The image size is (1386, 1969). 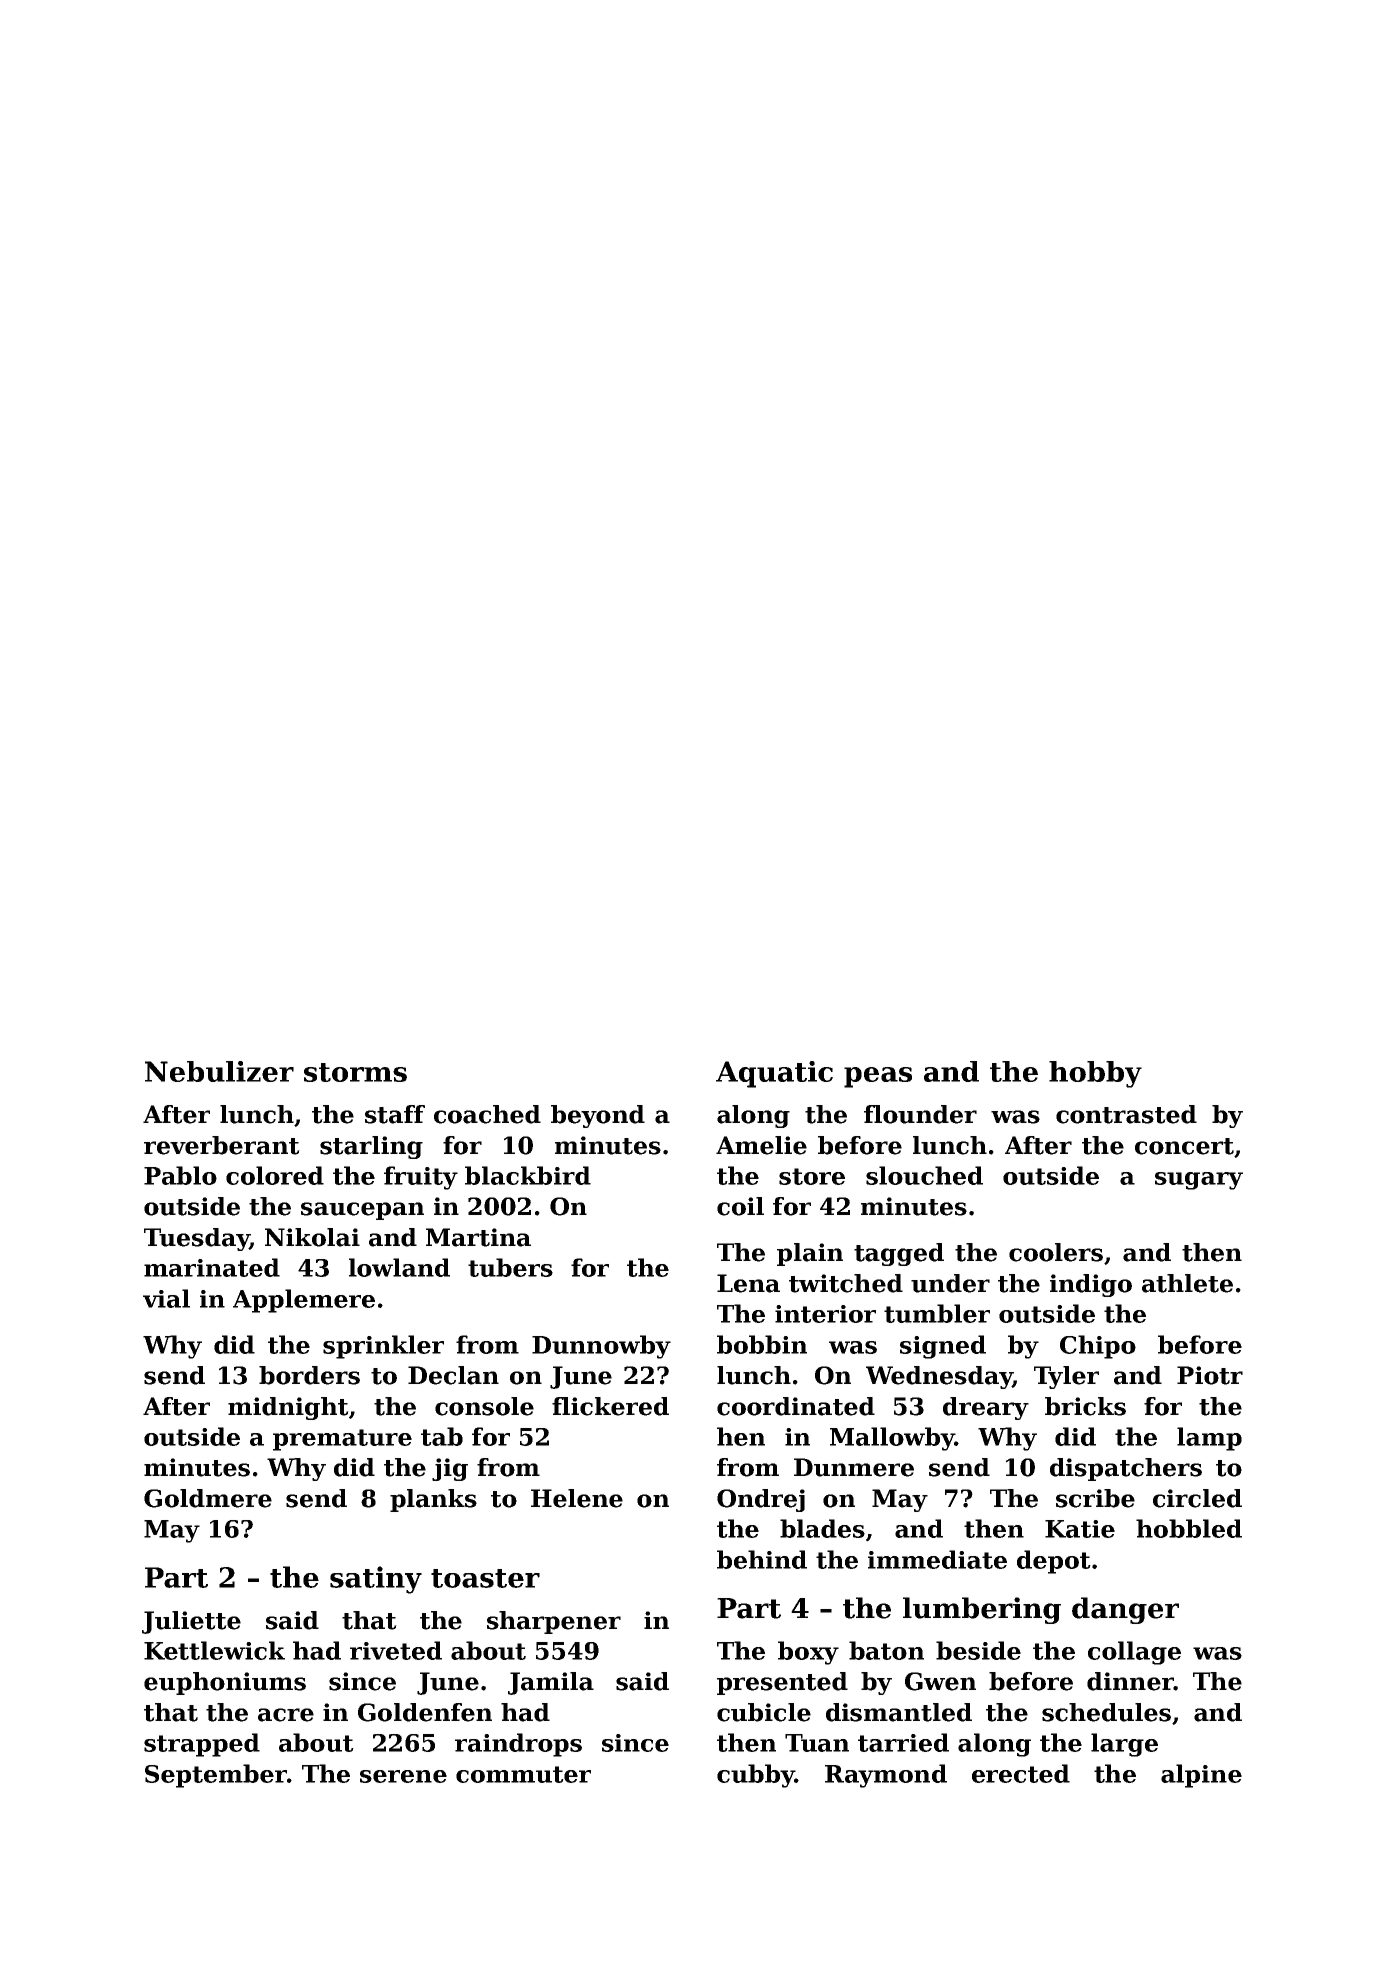 What do you see at coordinates (1021, 1773) in the screenshot?
I see `erected` at bounding box center [1021, 1773].
